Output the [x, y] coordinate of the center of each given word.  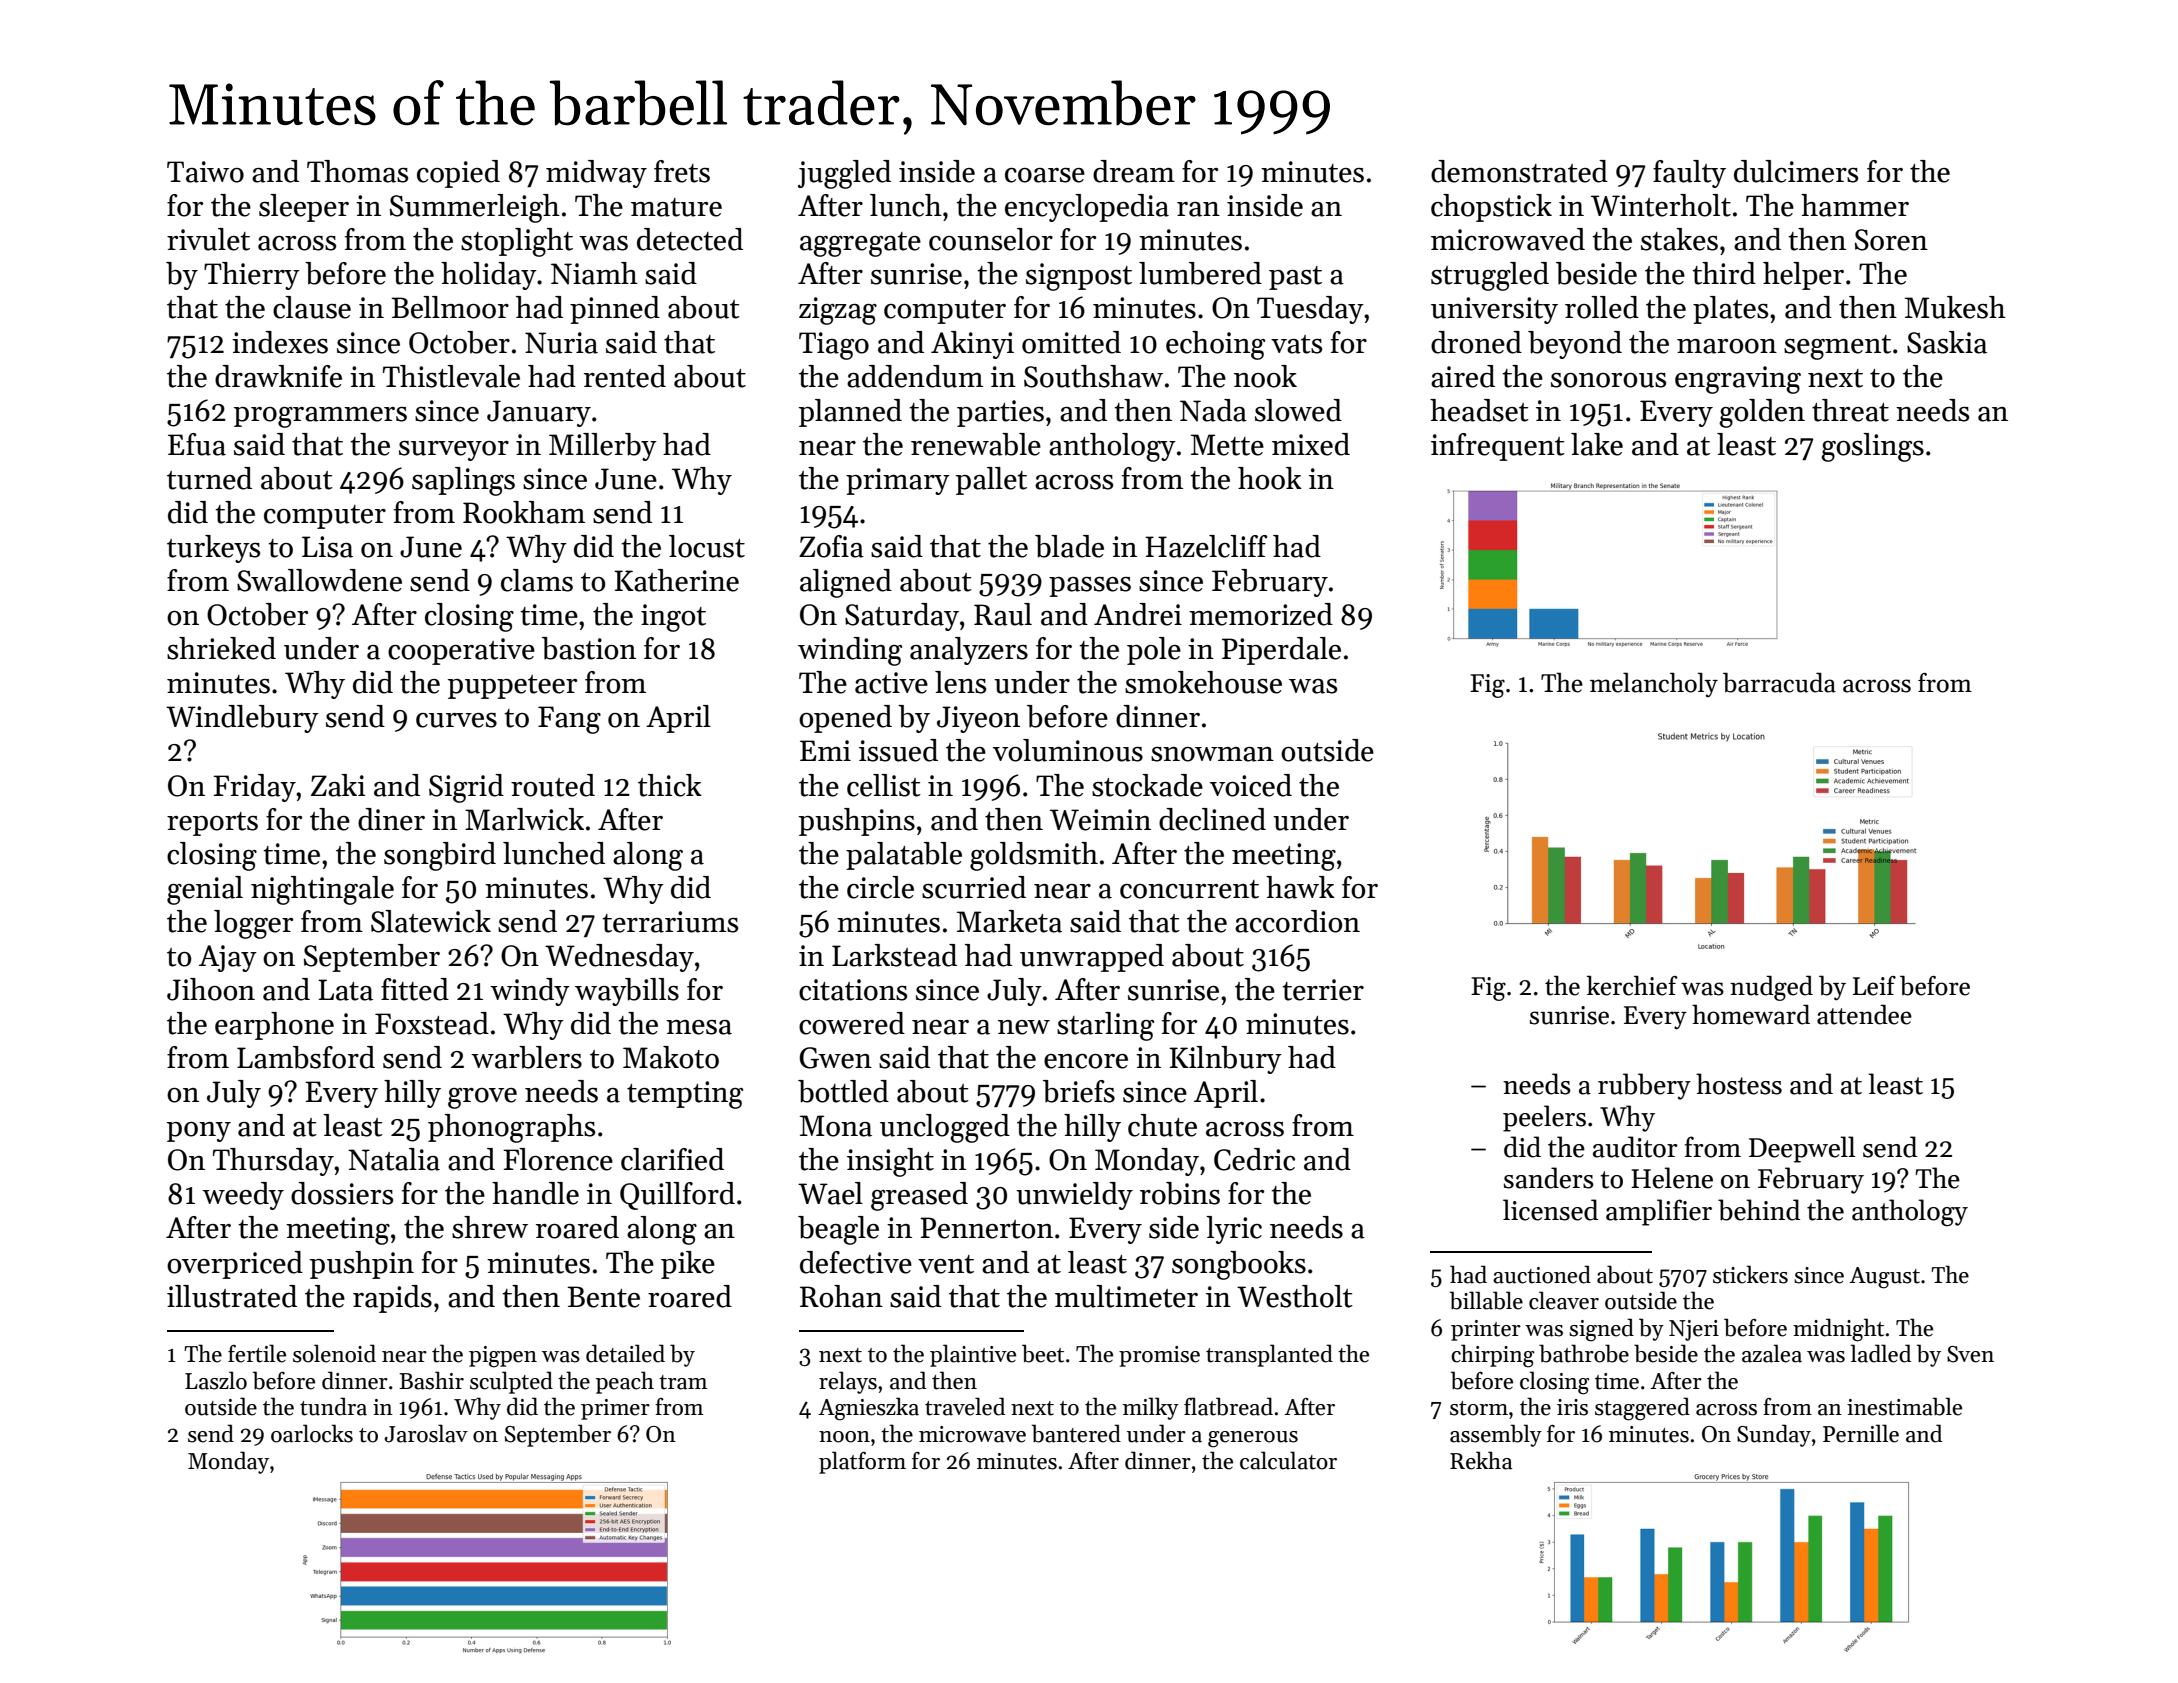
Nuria [561, 343]
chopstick [1491, 208]
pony [199, 1132]
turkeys [213, 549]
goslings [1872, 447]
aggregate [860, 244]
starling [1105, 1026]
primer [615, 1409]
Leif [1874, 986]
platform [862, 1462]
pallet [991, 481]
